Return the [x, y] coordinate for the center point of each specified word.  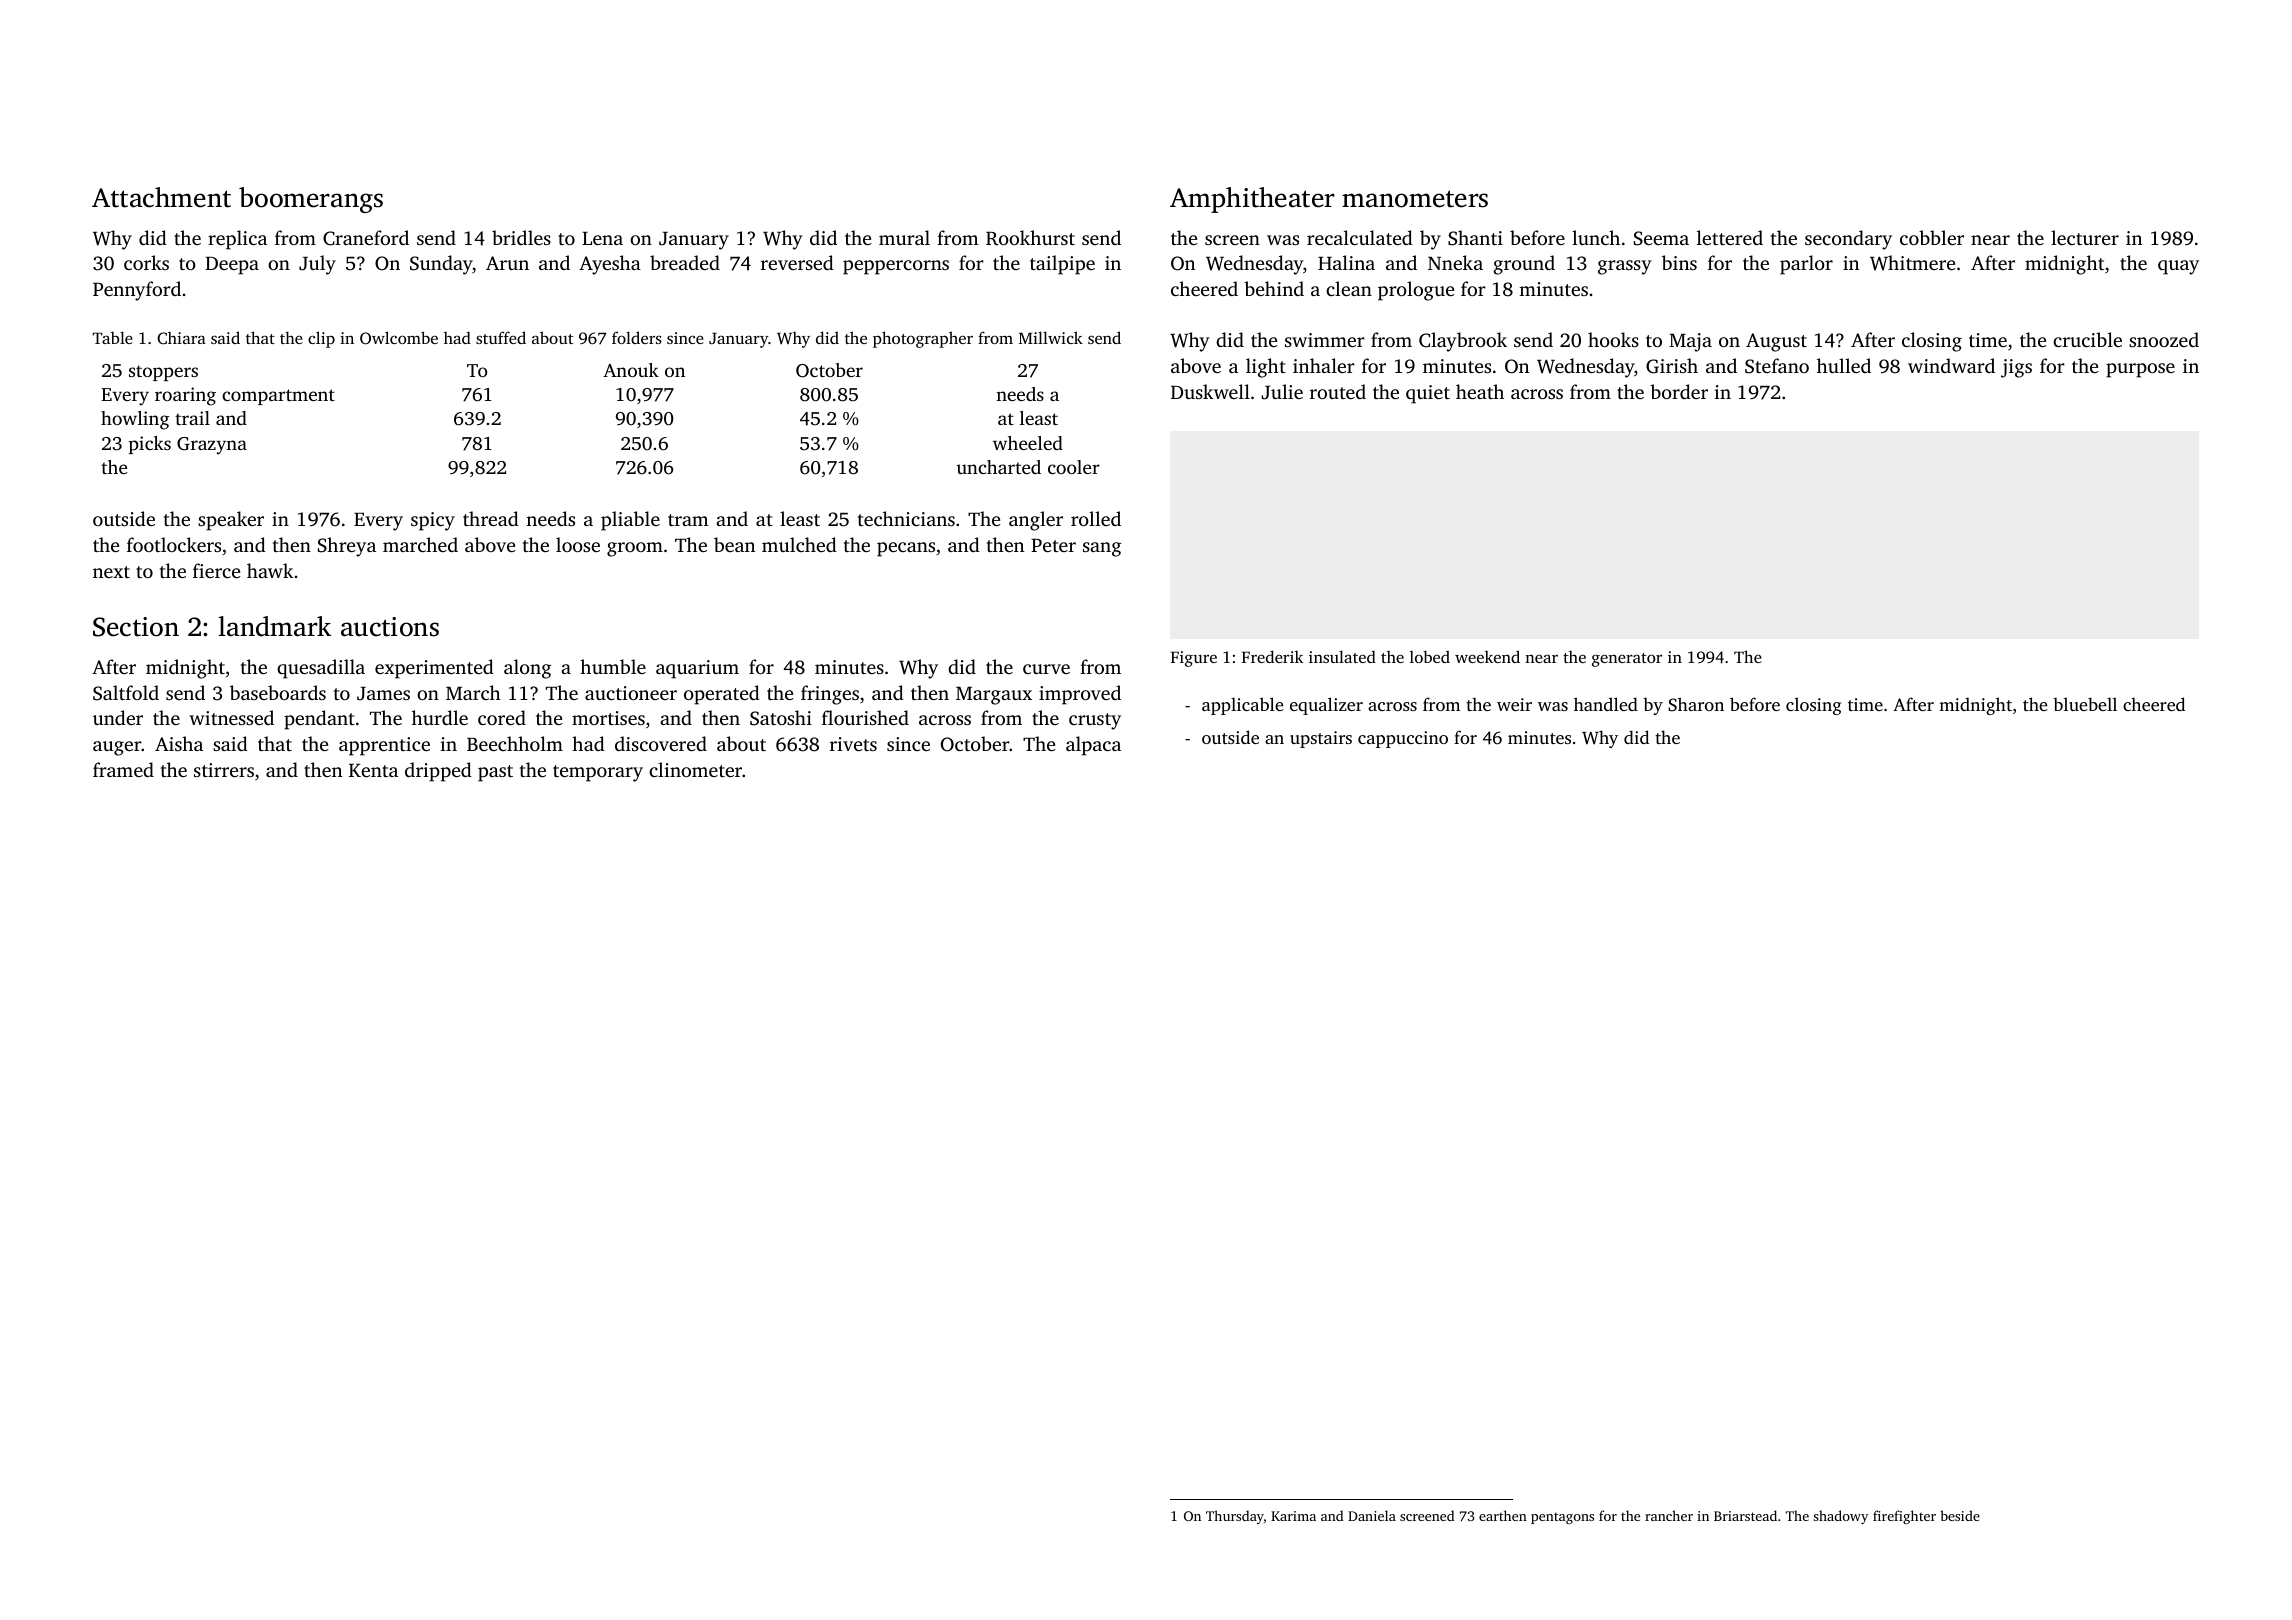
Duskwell [1210, 391]
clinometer [695, 769]
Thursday [1235, 1517]
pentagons [1562, 1518]
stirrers [224, 770]
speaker [231, 521]
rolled [1096, 518]
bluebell [2085, 704]
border [1679, 391]
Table [113, 337]
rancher [1669, 1515]
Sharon [1696, 704]
